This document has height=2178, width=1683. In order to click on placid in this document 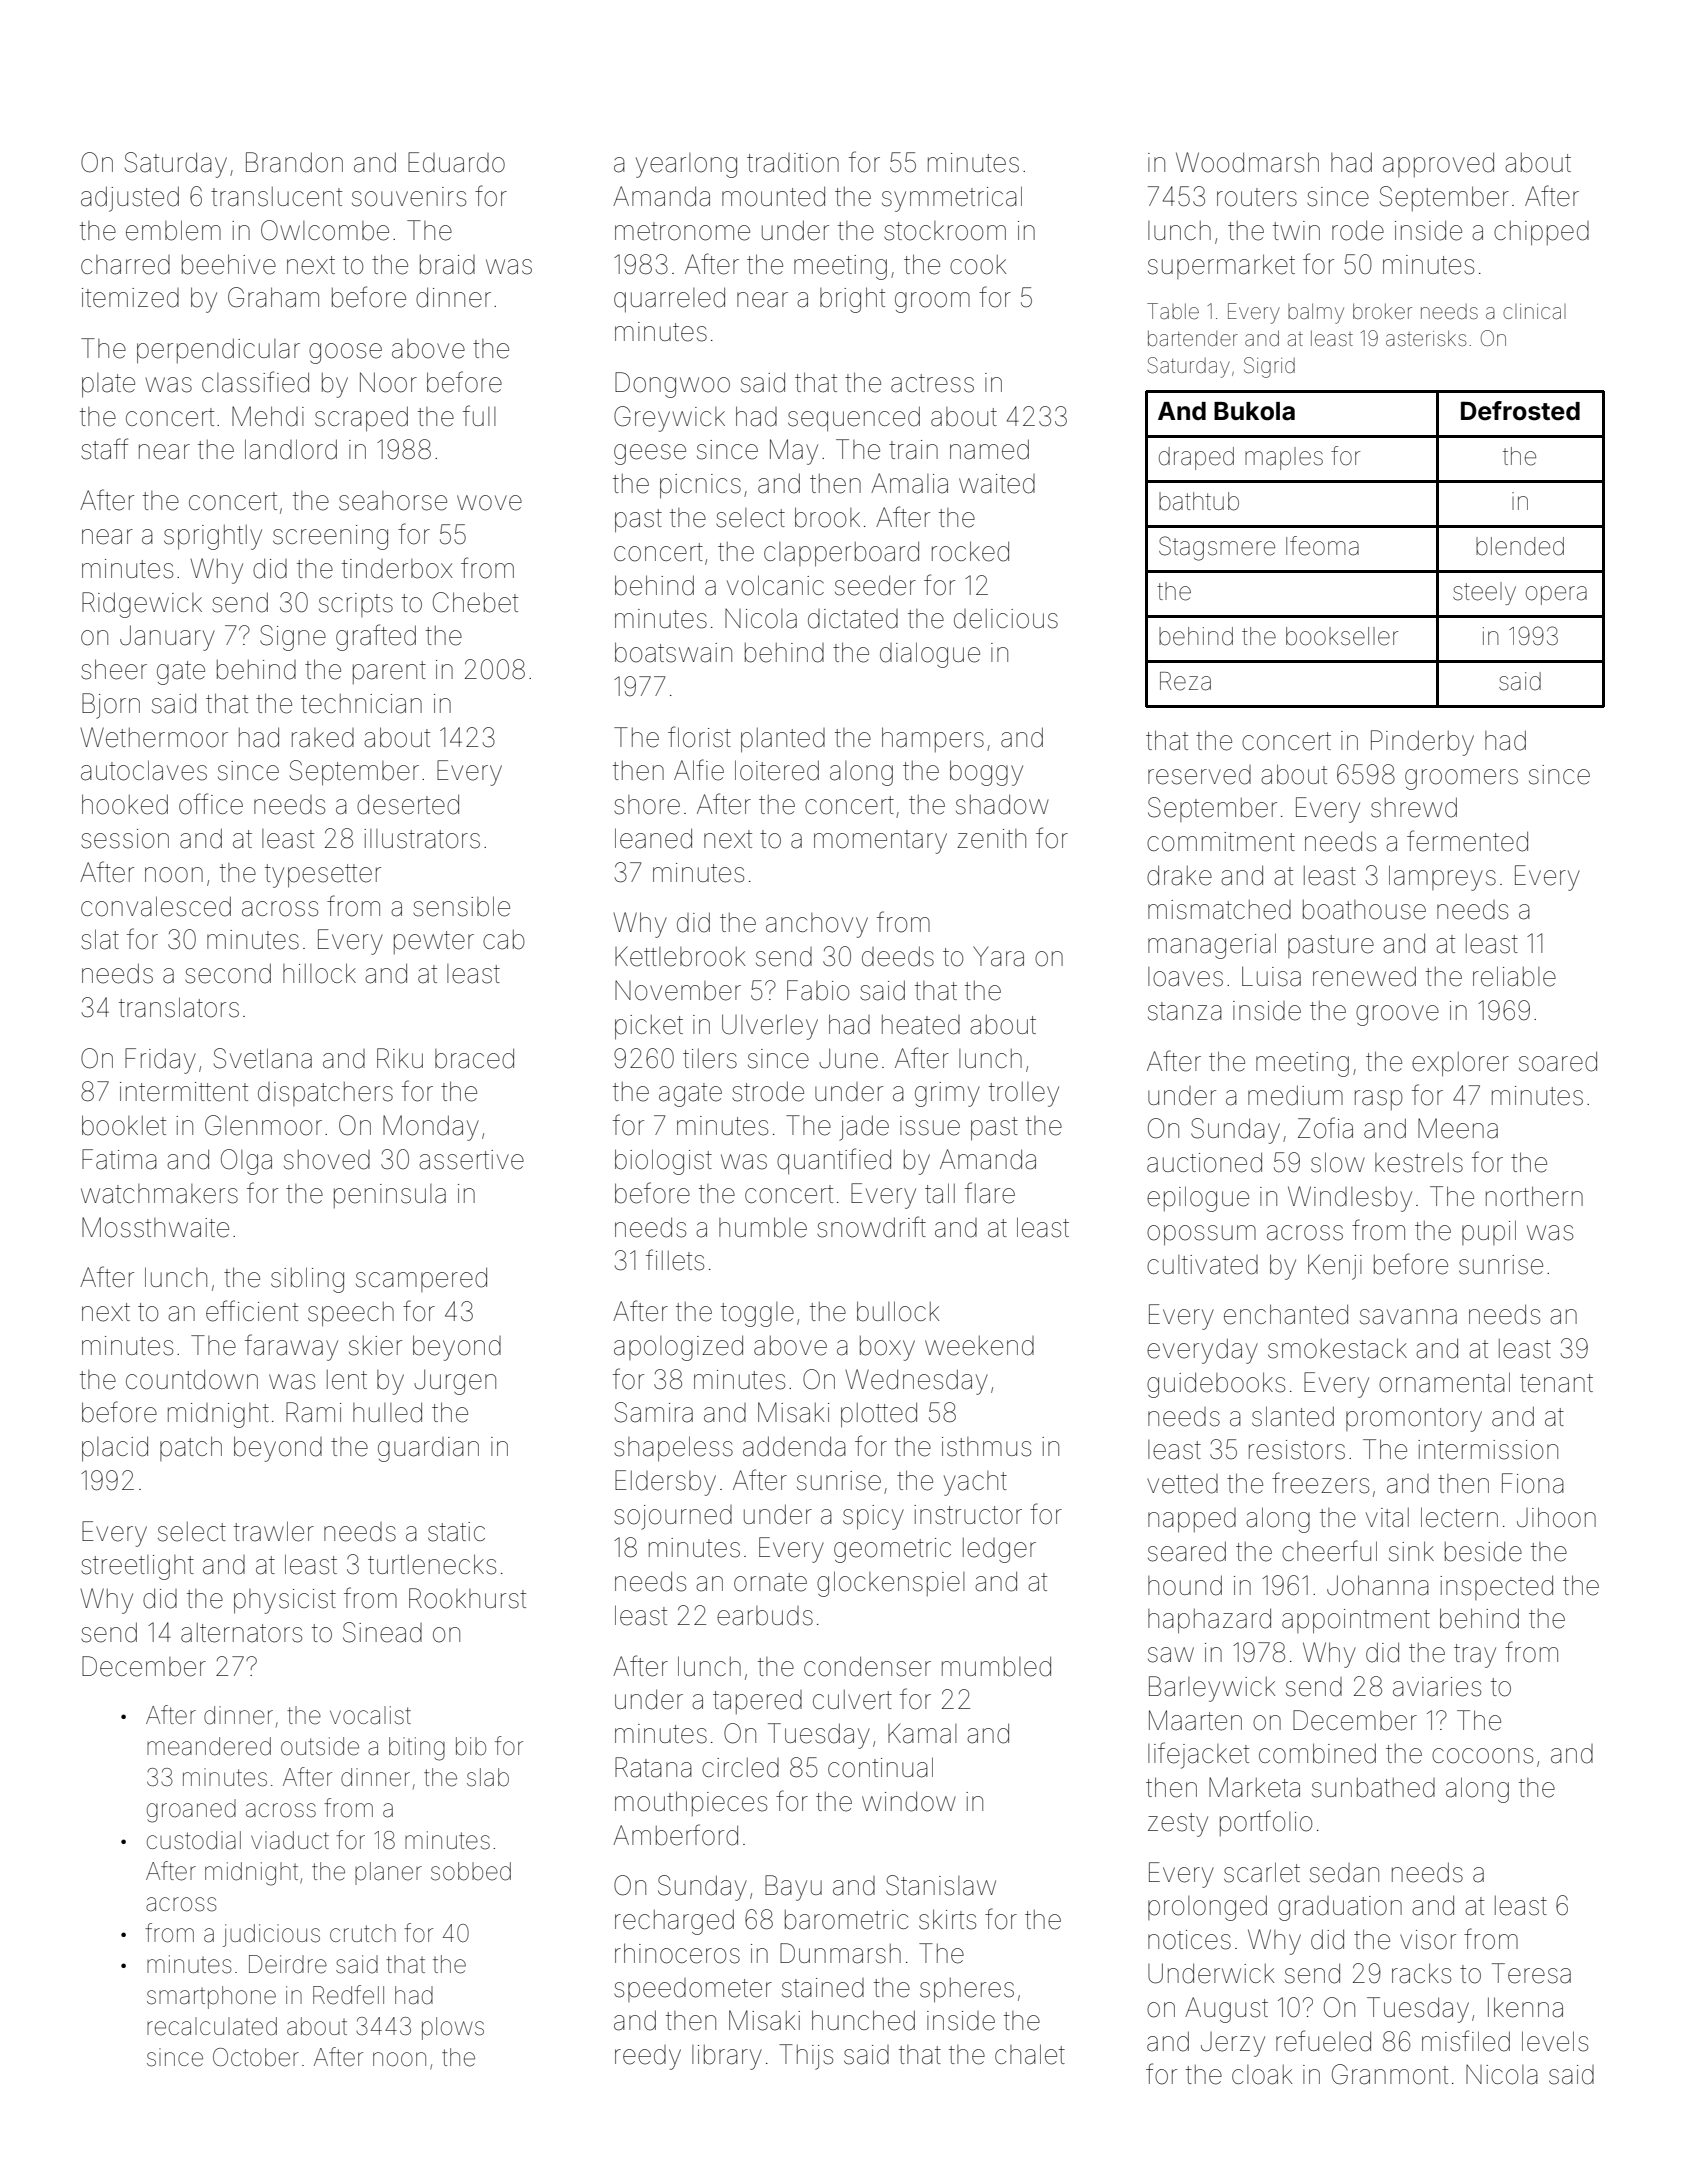, I will do `click(115, 1449)`.
